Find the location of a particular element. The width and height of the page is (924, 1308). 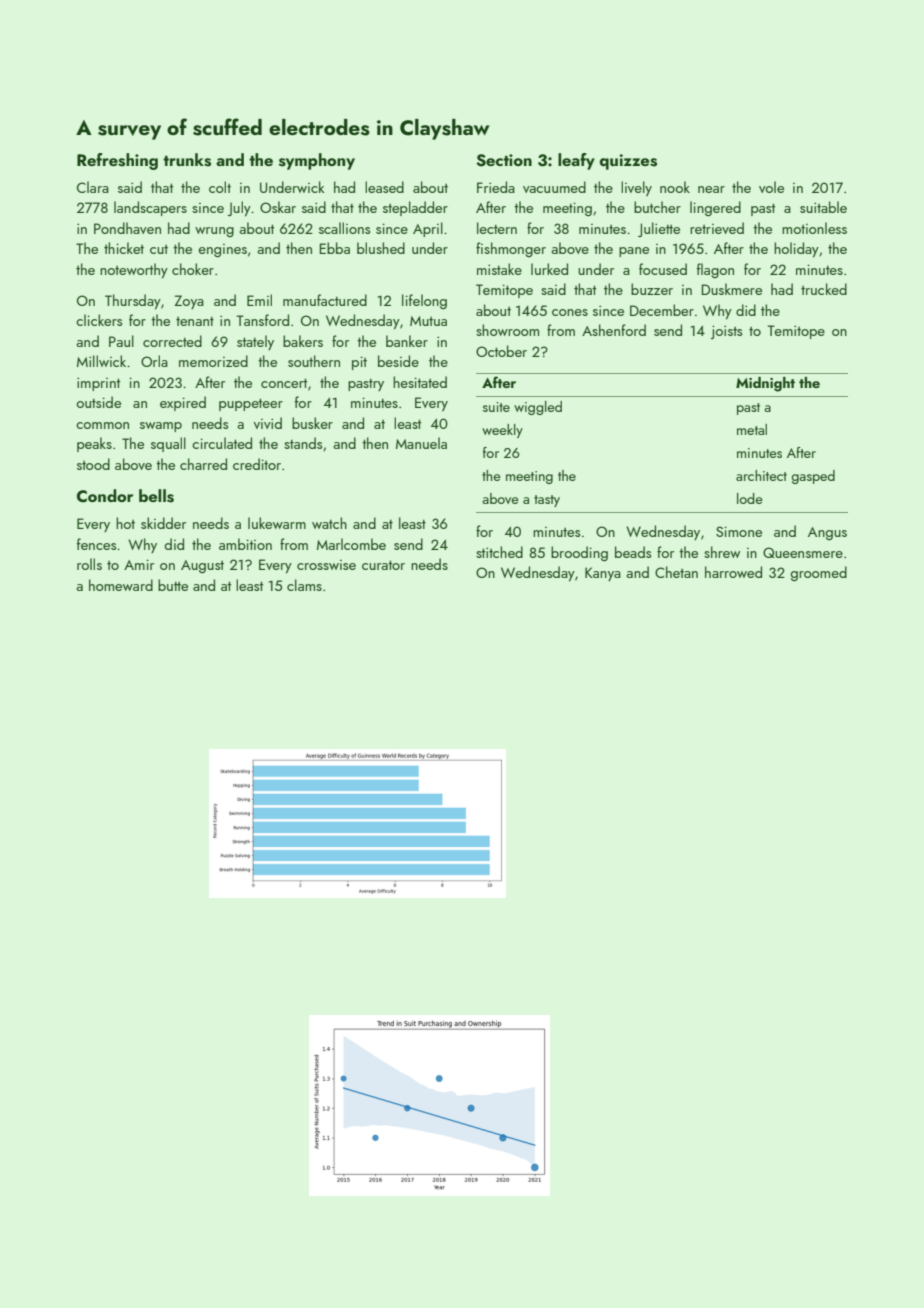

holiday is located at coordinates (796, 249).
